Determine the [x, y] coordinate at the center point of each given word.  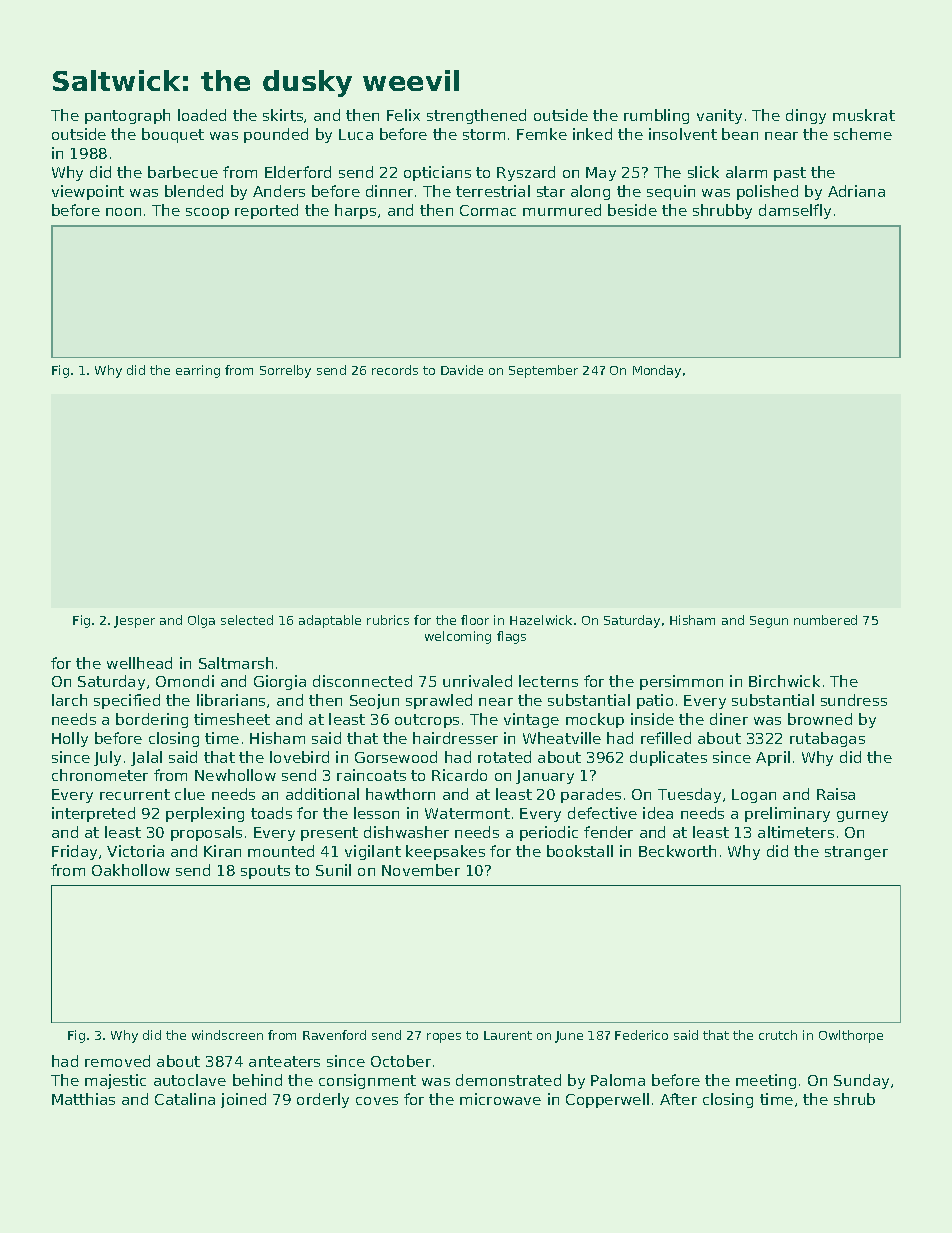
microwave [500, 1099]
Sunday [861, 1081]
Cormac [488, 210]
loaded [202, 115]
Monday [657, 371]
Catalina [185, 1099]
